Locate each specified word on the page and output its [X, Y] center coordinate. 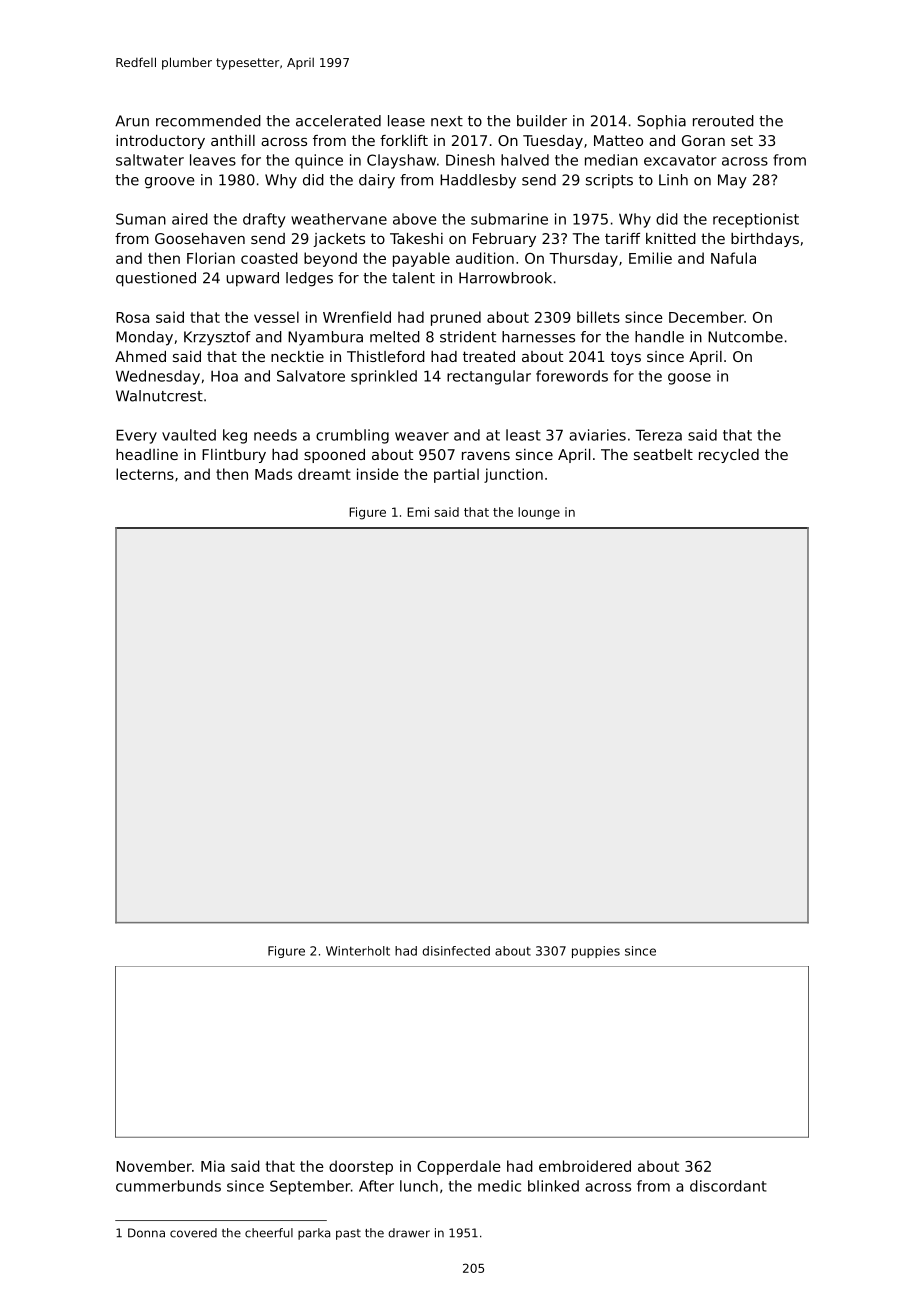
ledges [309, 279]
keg [235, 436]
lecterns [145, 474]
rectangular [489, 377]
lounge [539, 513]
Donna [146, 1233]
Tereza [658, 435]
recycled [729, 456]
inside [378, 474]
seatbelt [663, 454]
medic [499, 1186]
